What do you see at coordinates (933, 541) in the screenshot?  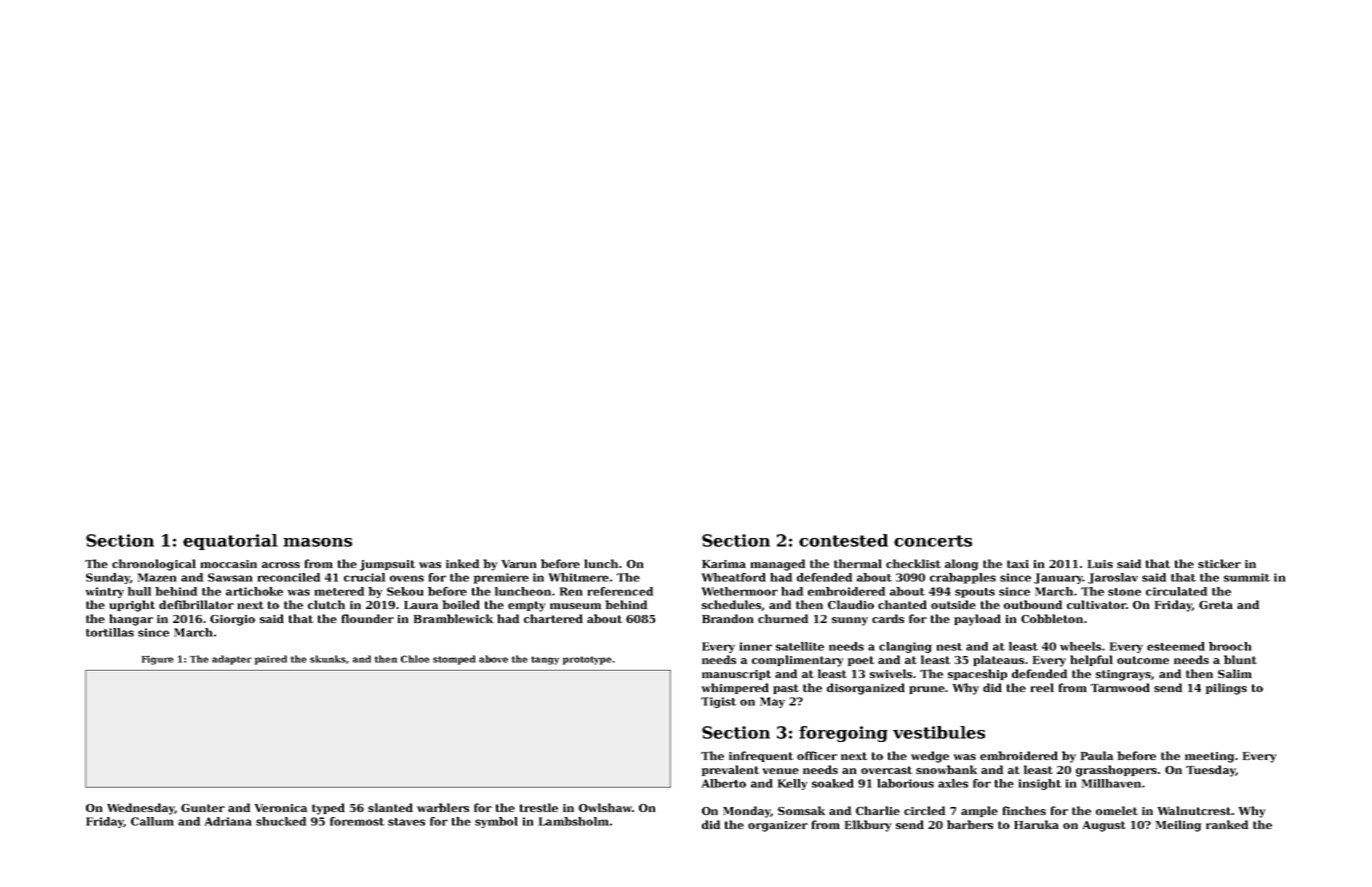 I see `concerts` at bounding box center [933, 541].
